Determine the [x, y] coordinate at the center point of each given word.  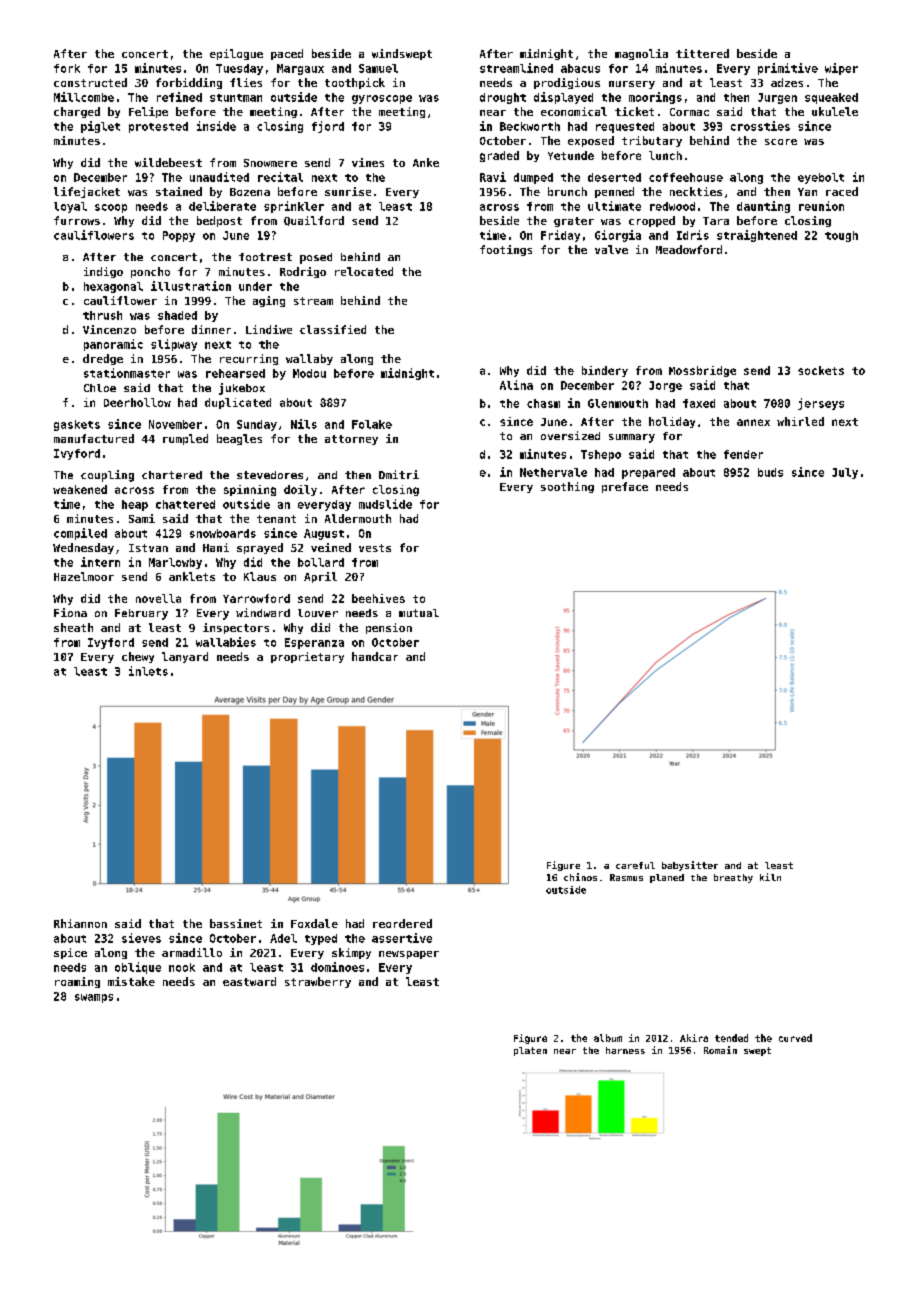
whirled [800, 421]
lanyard [185, 657]
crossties [760, 126]
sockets [821, 370]
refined [179, 97]
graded [499, 156]
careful [635, 865]
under [255, 286]
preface [625, 487]
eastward [249, 981]
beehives [378, 598]
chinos [580, 877]
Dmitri [399, 474]
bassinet [236, 923]
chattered [185, 504]
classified [333, 329]
